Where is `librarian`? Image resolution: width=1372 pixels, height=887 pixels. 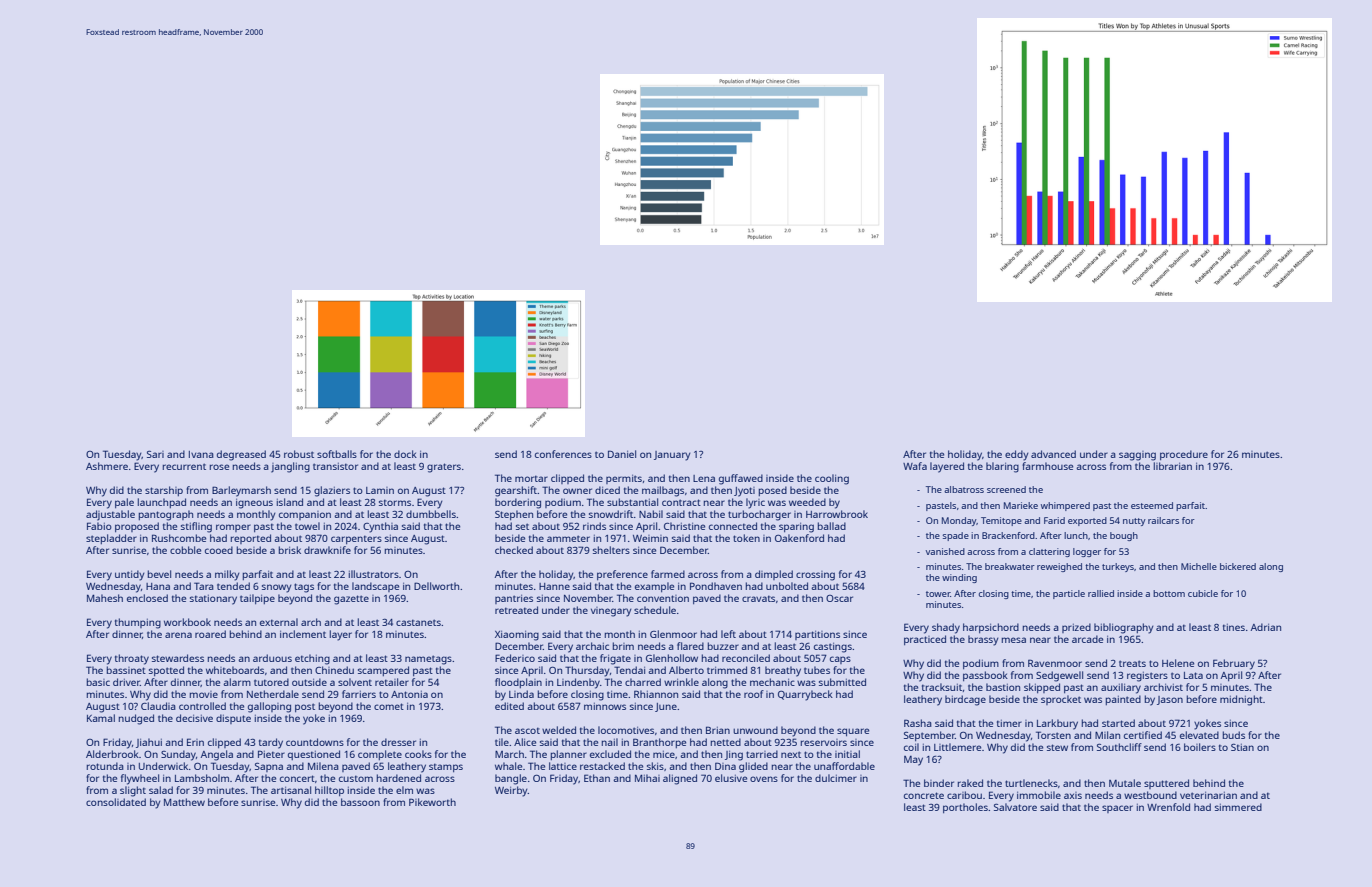 librarian is located at coordinates (1173, 466).
